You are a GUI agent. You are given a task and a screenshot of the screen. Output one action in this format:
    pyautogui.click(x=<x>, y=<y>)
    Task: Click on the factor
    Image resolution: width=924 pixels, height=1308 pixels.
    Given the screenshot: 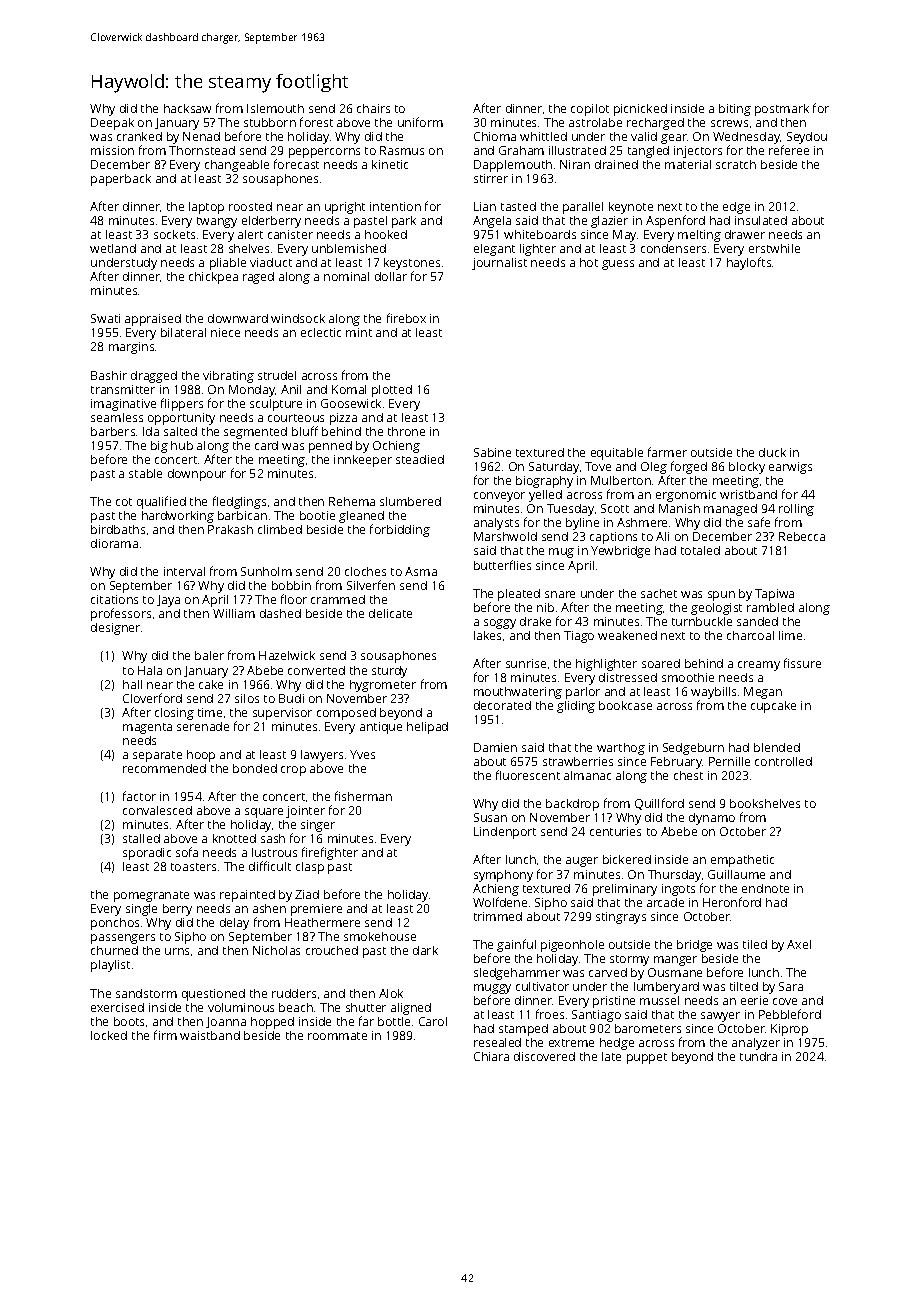 What is the action you would take?
    pyautogui.click(x=139, y=796)
